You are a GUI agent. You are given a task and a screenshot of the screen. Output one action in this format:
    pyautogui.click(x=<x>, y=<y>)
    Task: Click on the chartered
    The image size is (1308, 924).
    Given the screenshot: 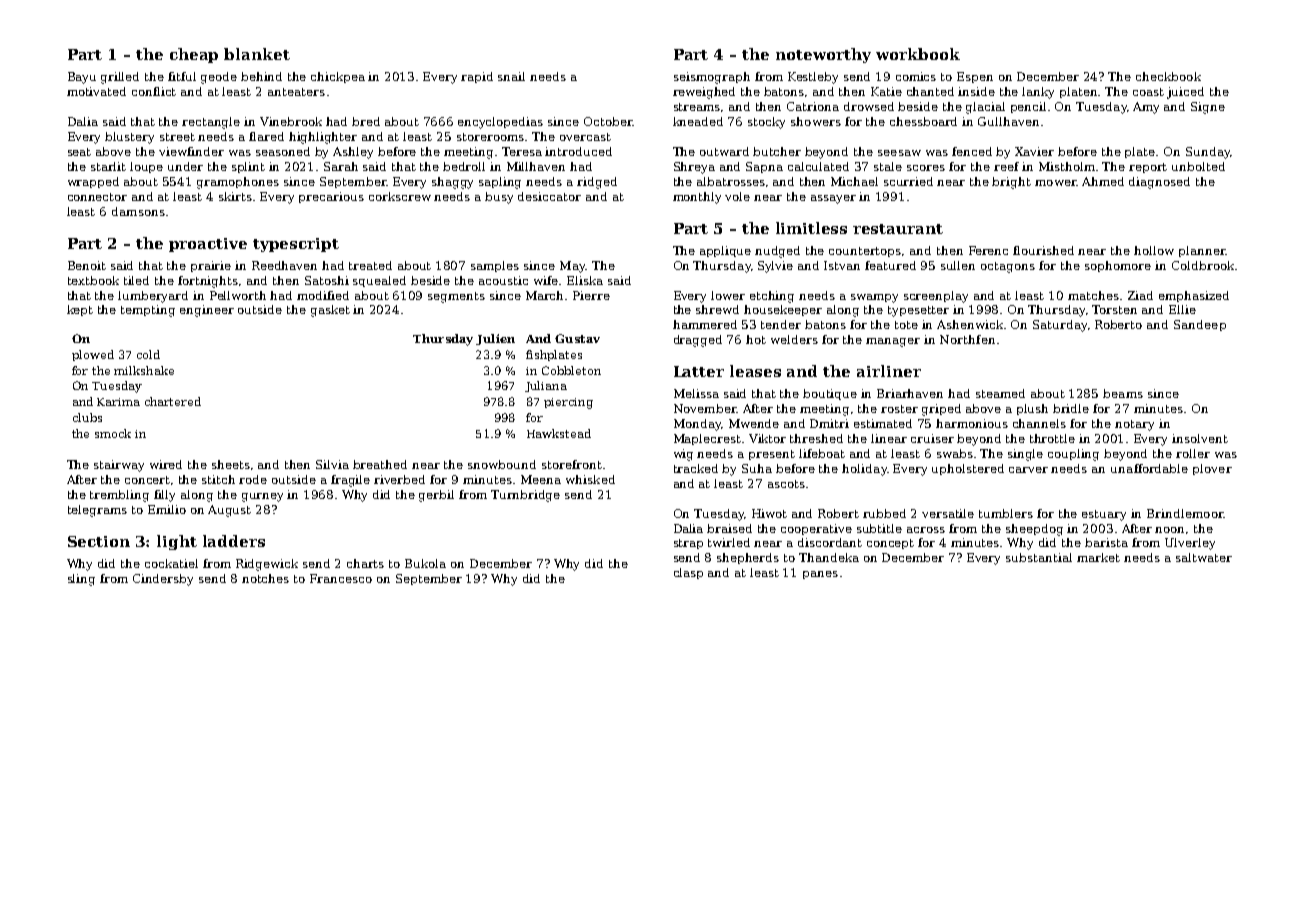 What is the action you would take?
    pyautogui.click(x=173, y=401)
